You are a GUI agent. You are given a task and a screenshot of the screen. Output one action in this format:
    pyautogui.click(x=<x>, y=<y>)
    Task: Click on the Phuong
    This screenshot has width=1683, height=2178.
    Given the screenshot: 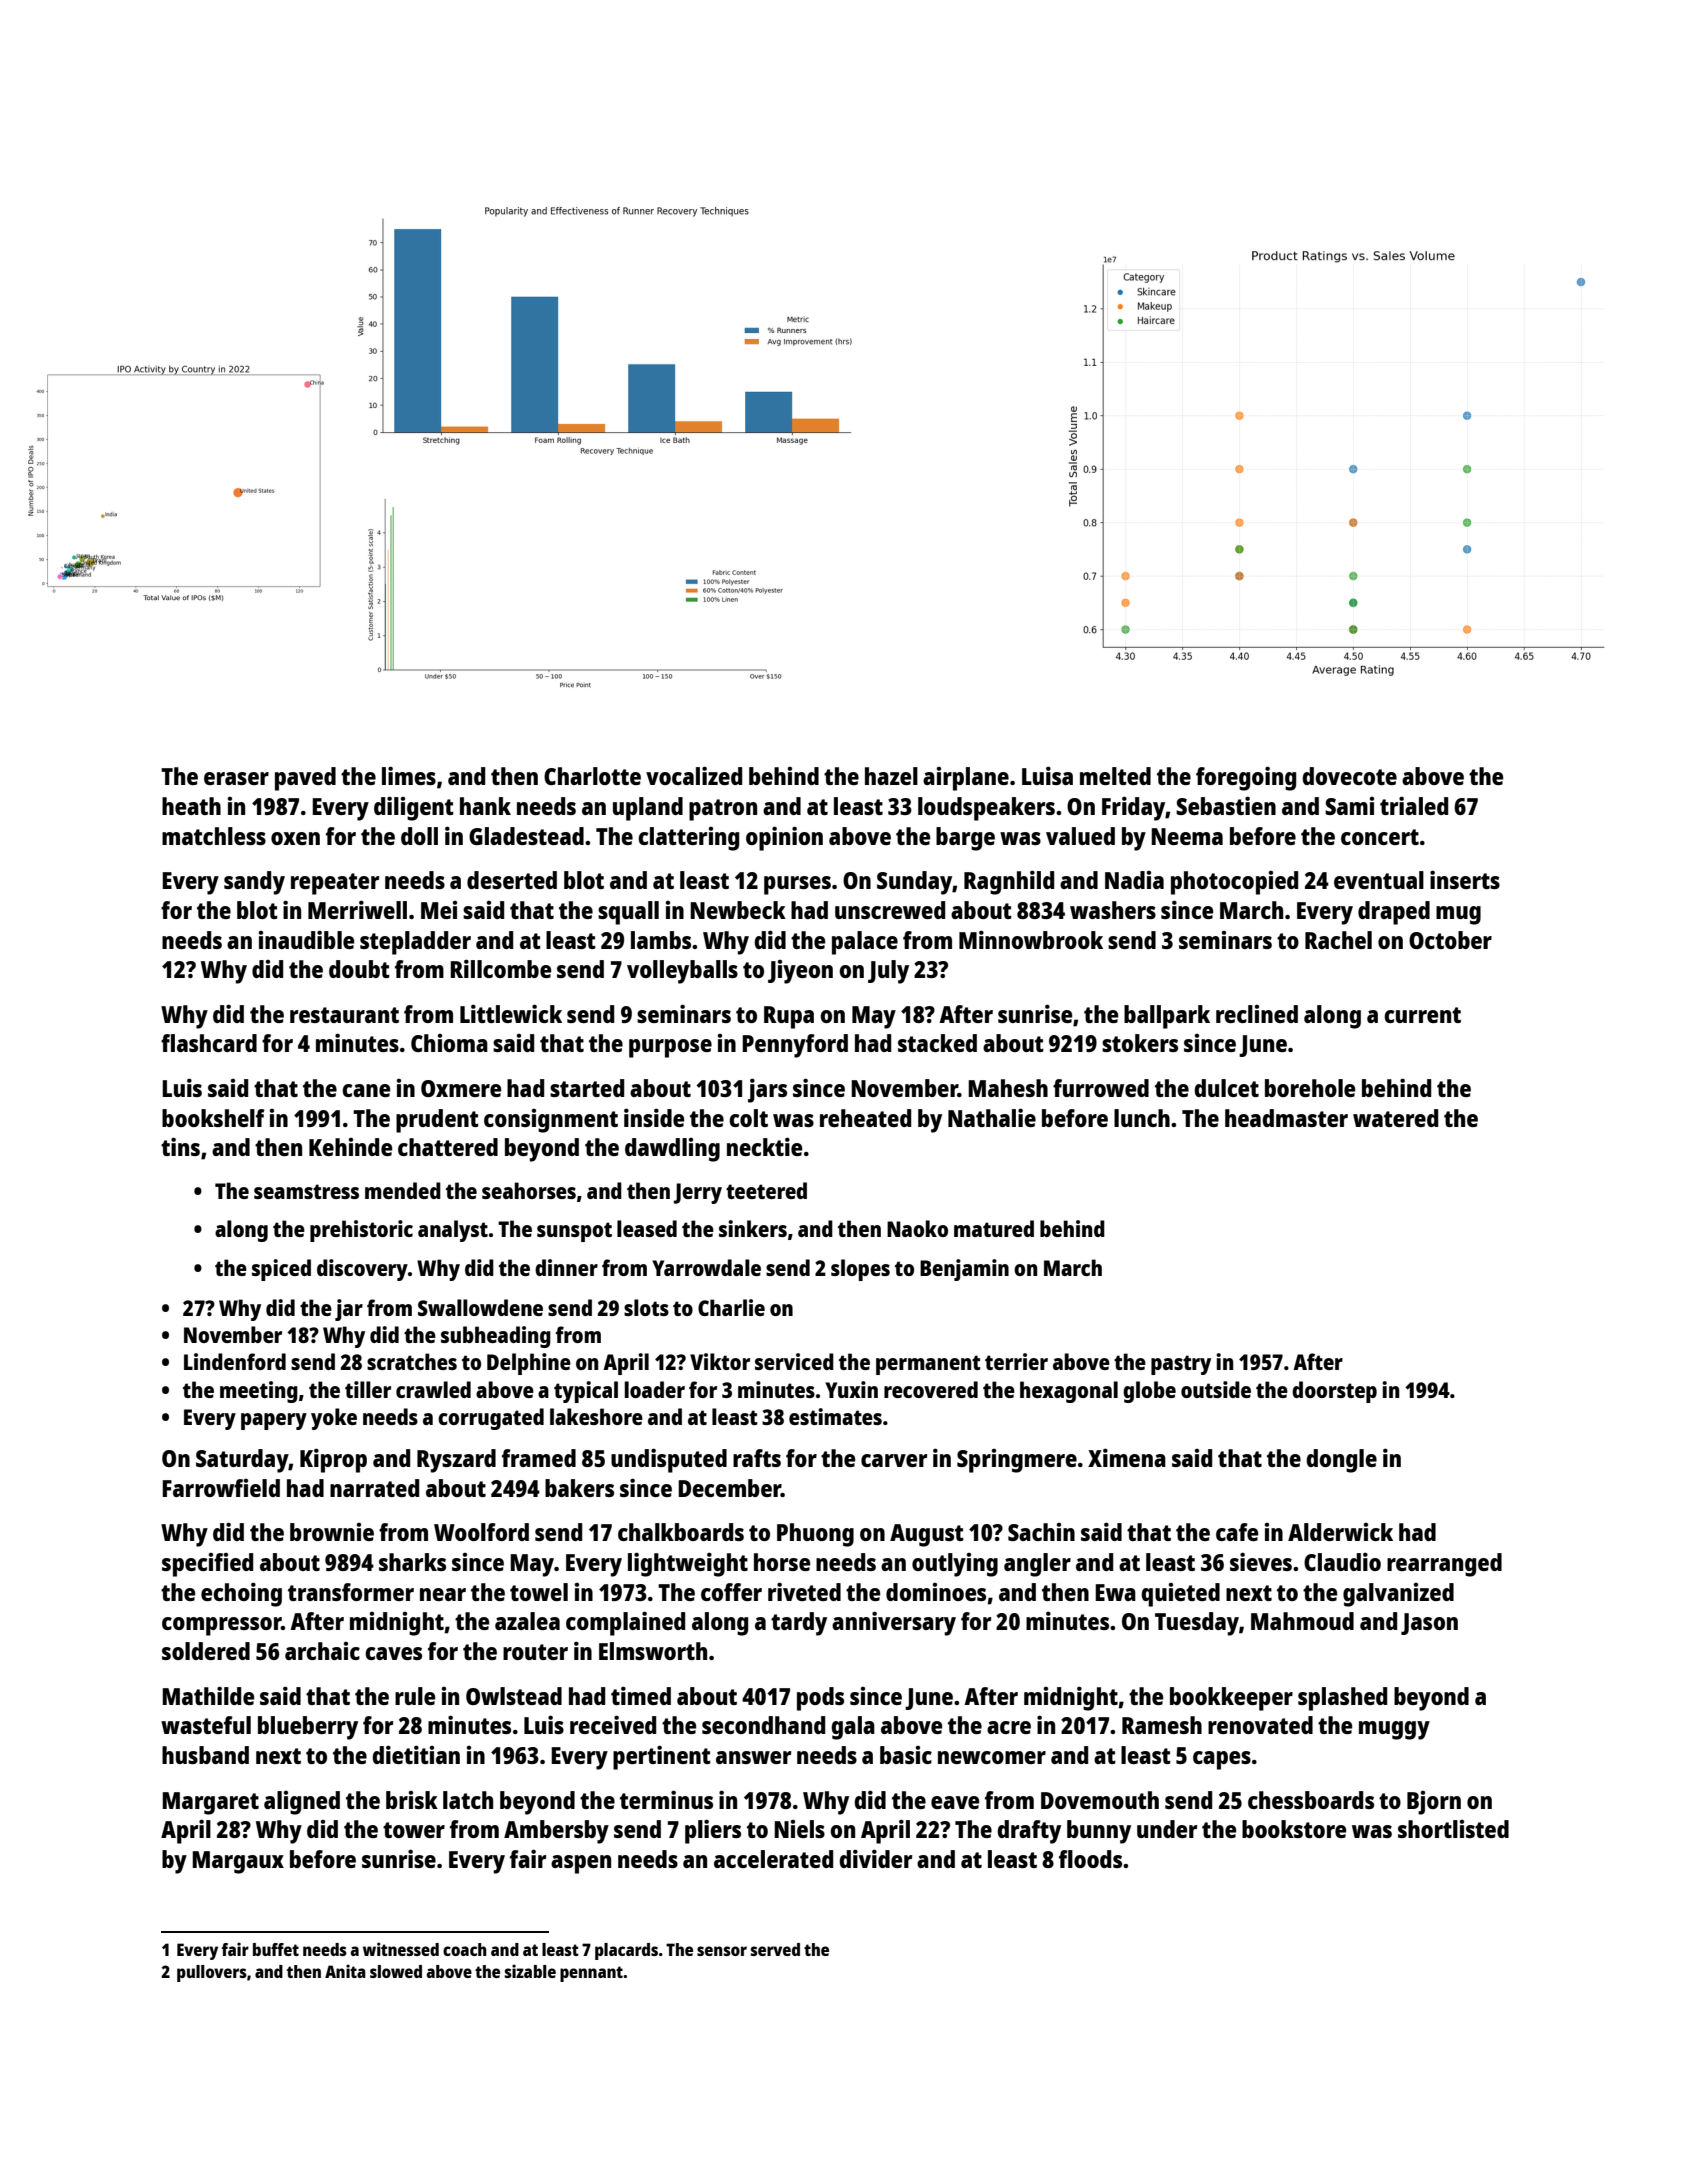 What is the action you would take?
    pyautogui.click(x=815, y=1535)
